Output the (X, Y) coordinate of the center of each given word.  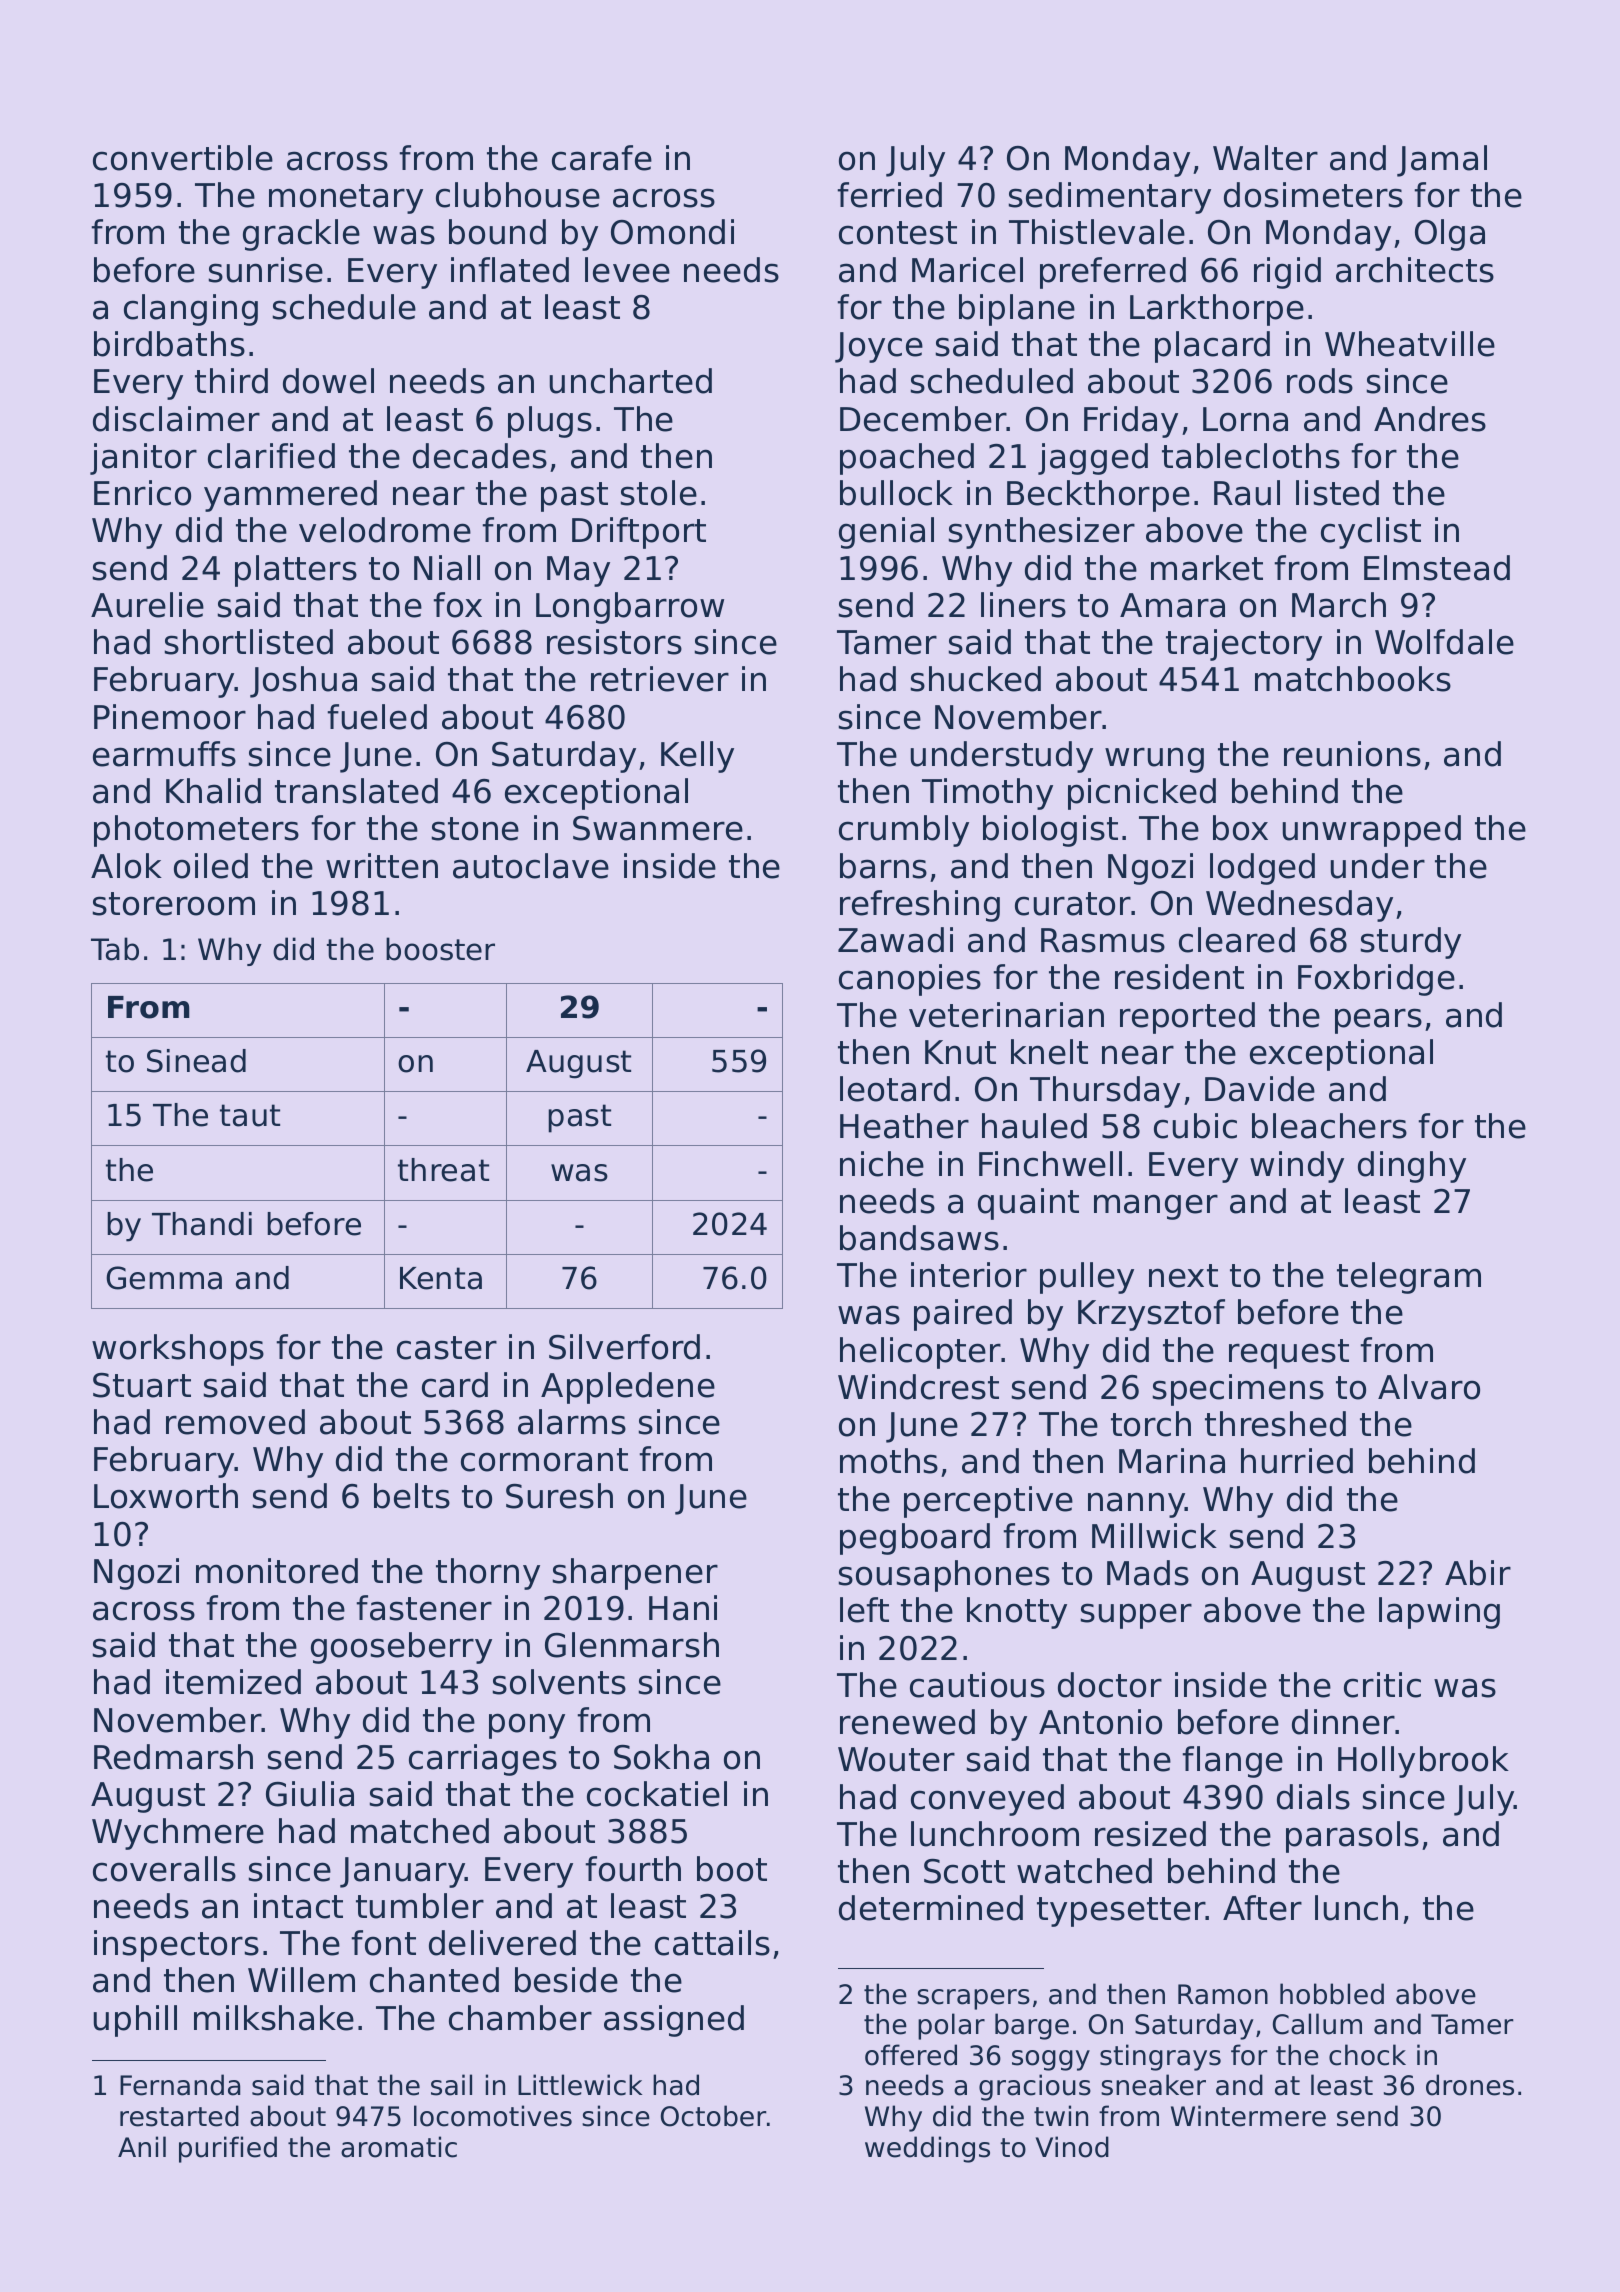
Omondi (672, 232)
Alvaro (1429, 1387)
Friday (1131, 422)
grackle (301, 235)
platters (296, 571)
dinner (1343, 1722)
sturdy (1411, 943)
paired (963, 1315)
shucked (976, 679)
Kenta (441, 1278)
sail (451, 2085)
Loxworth (166, 1496)
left (864, 1610)
